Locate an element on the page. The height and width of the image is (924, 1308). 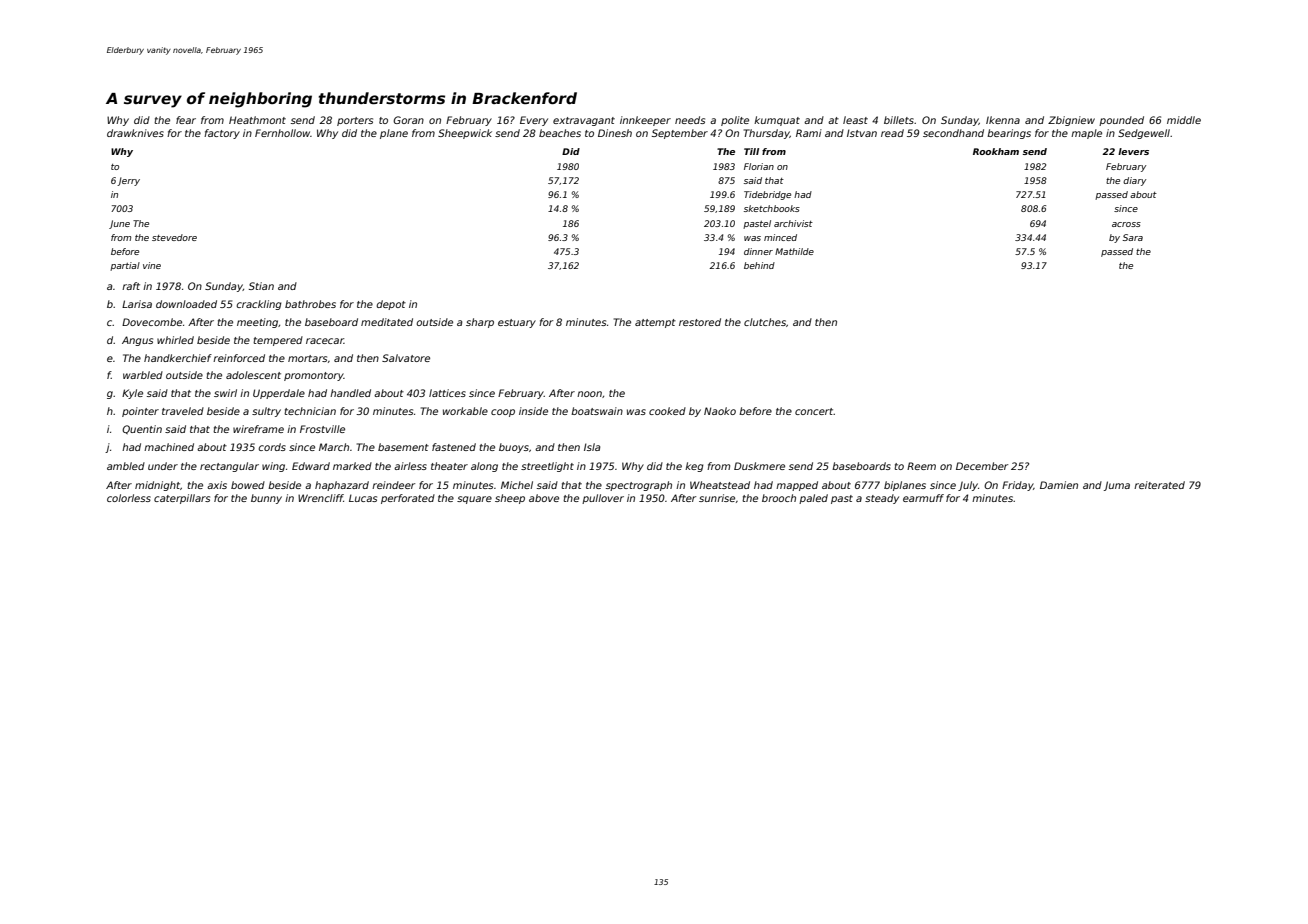
diary is located at coordinates (1134, 181).
